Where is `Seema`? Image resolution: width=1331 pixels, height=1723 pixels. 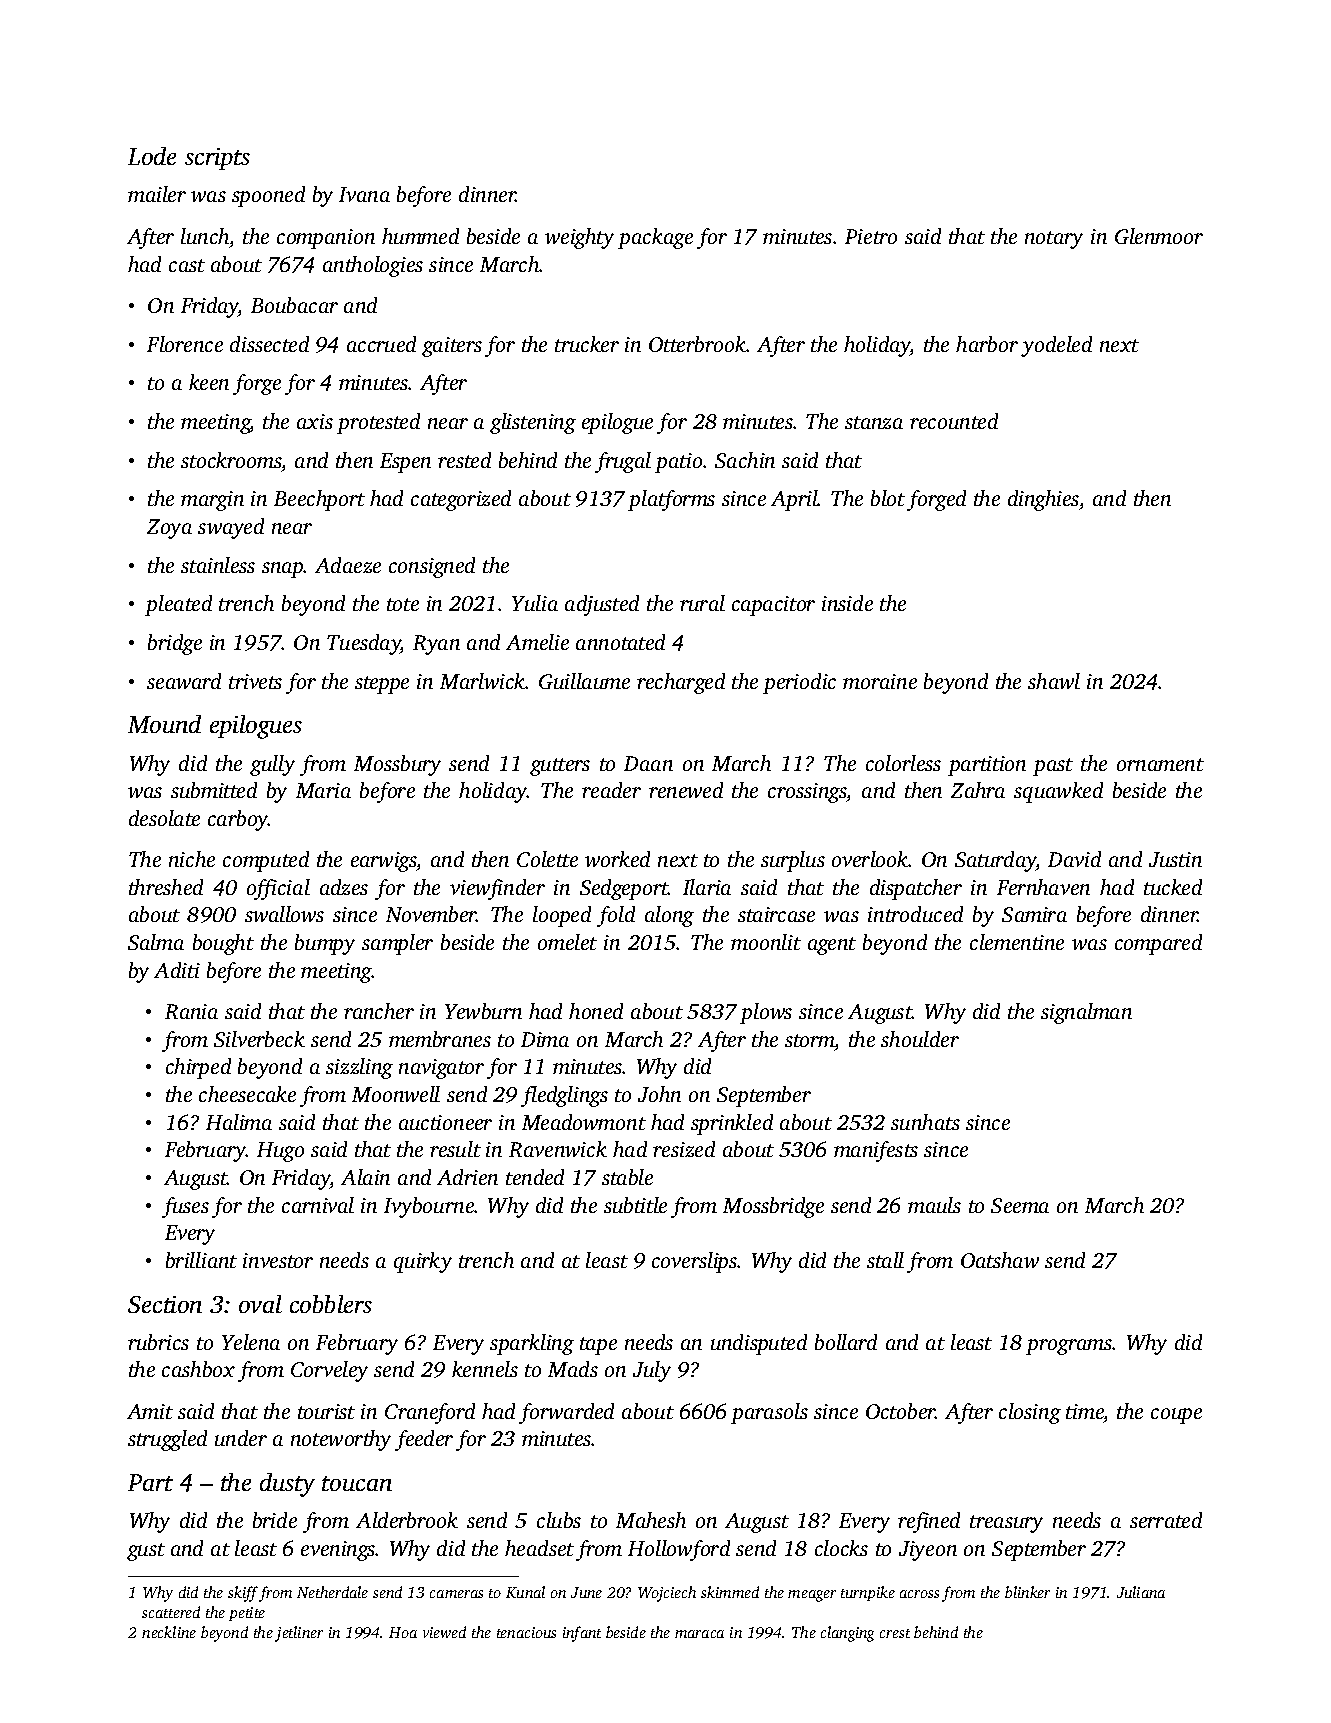 Seema is located at coordinates (1020, 1205).
